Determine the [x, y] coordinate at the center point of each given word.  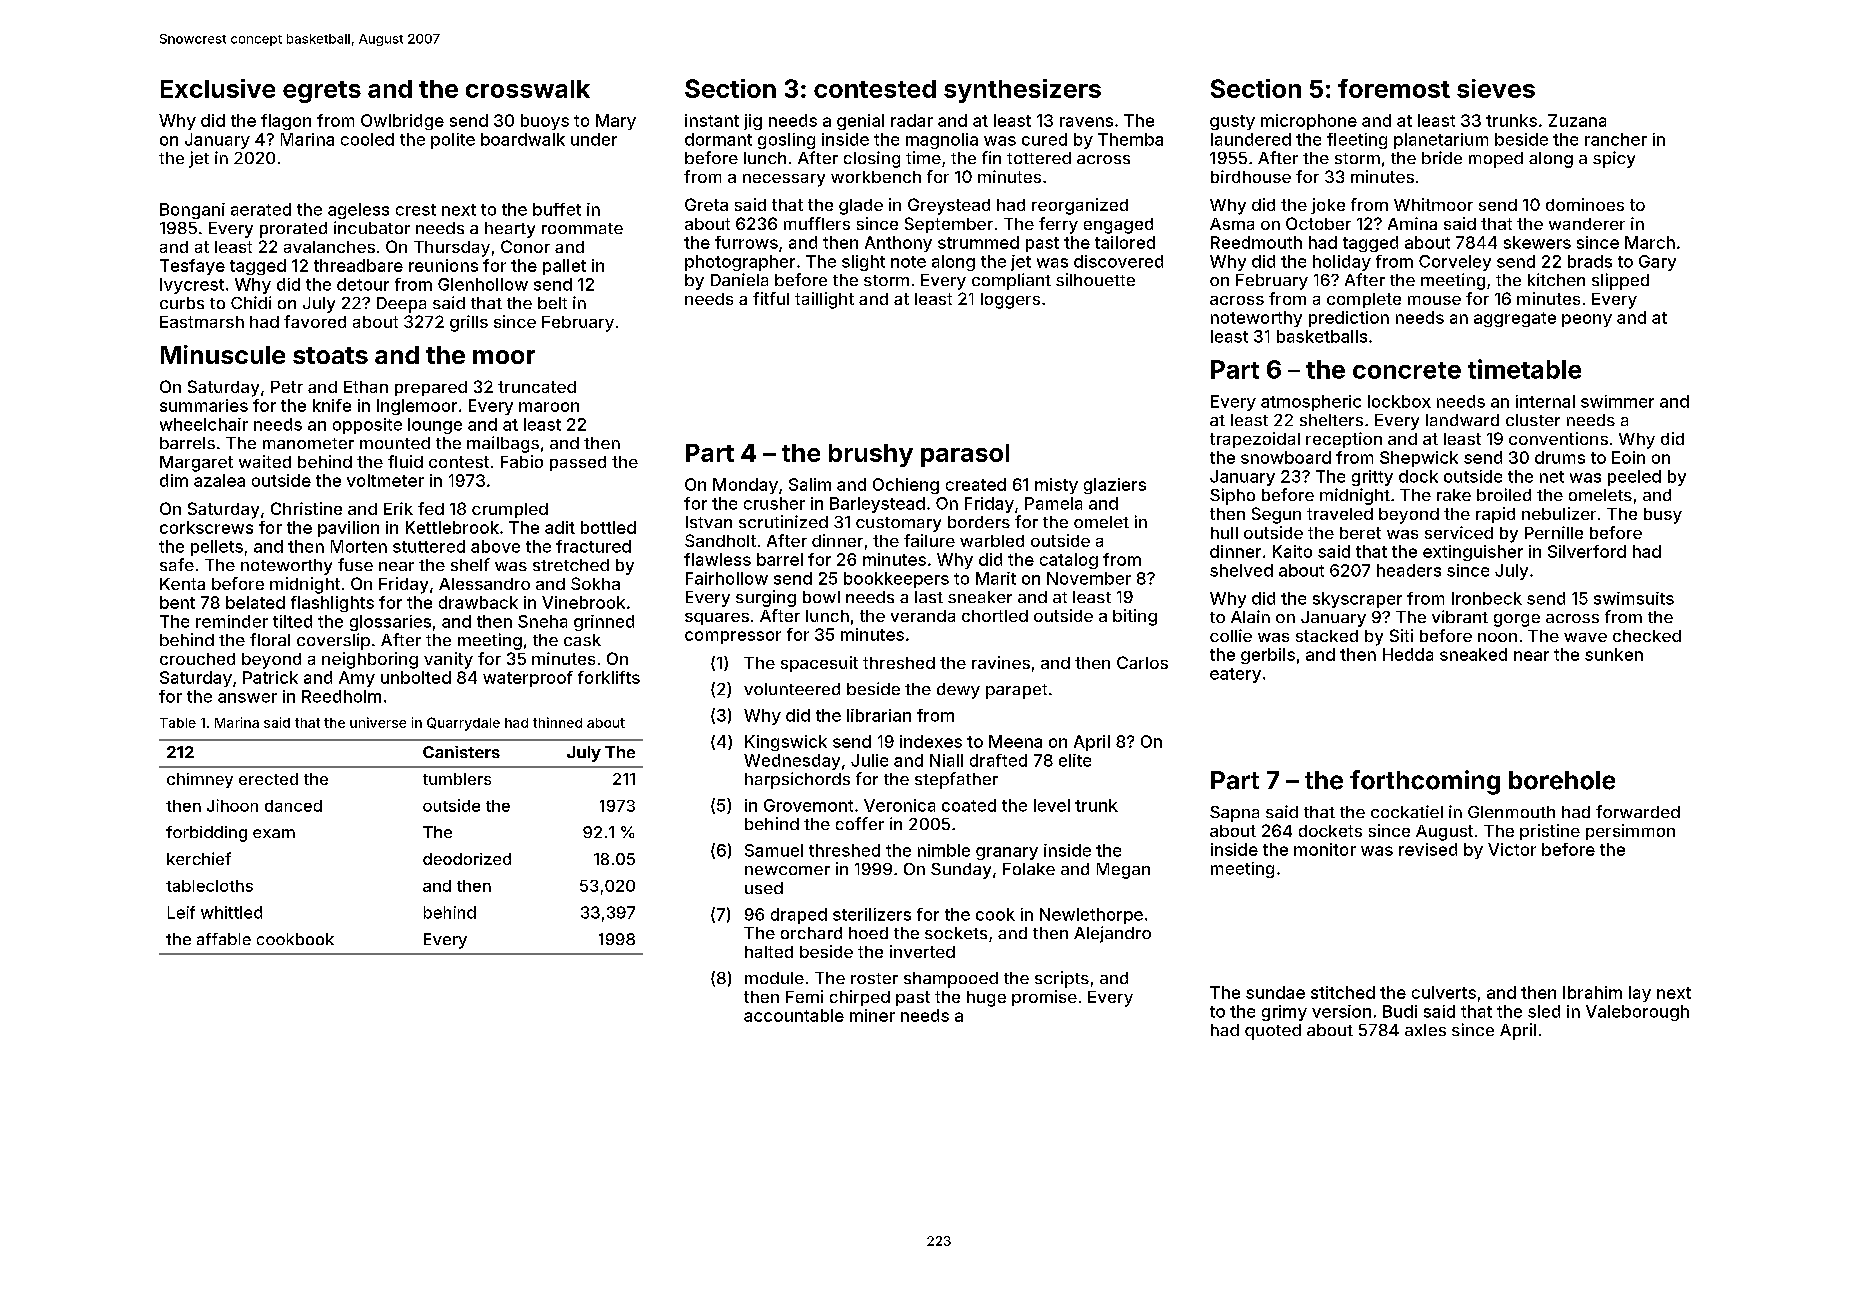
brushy [871, 455]
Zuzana [1577, 120]
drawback [478, 602]
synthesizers [1022, 91]
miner [872, 1015]
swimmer [1617, 401]
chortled [995, 616]
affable [224, 939]
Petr [287, 387]
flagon [286, 122]
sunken [1614, 654]
